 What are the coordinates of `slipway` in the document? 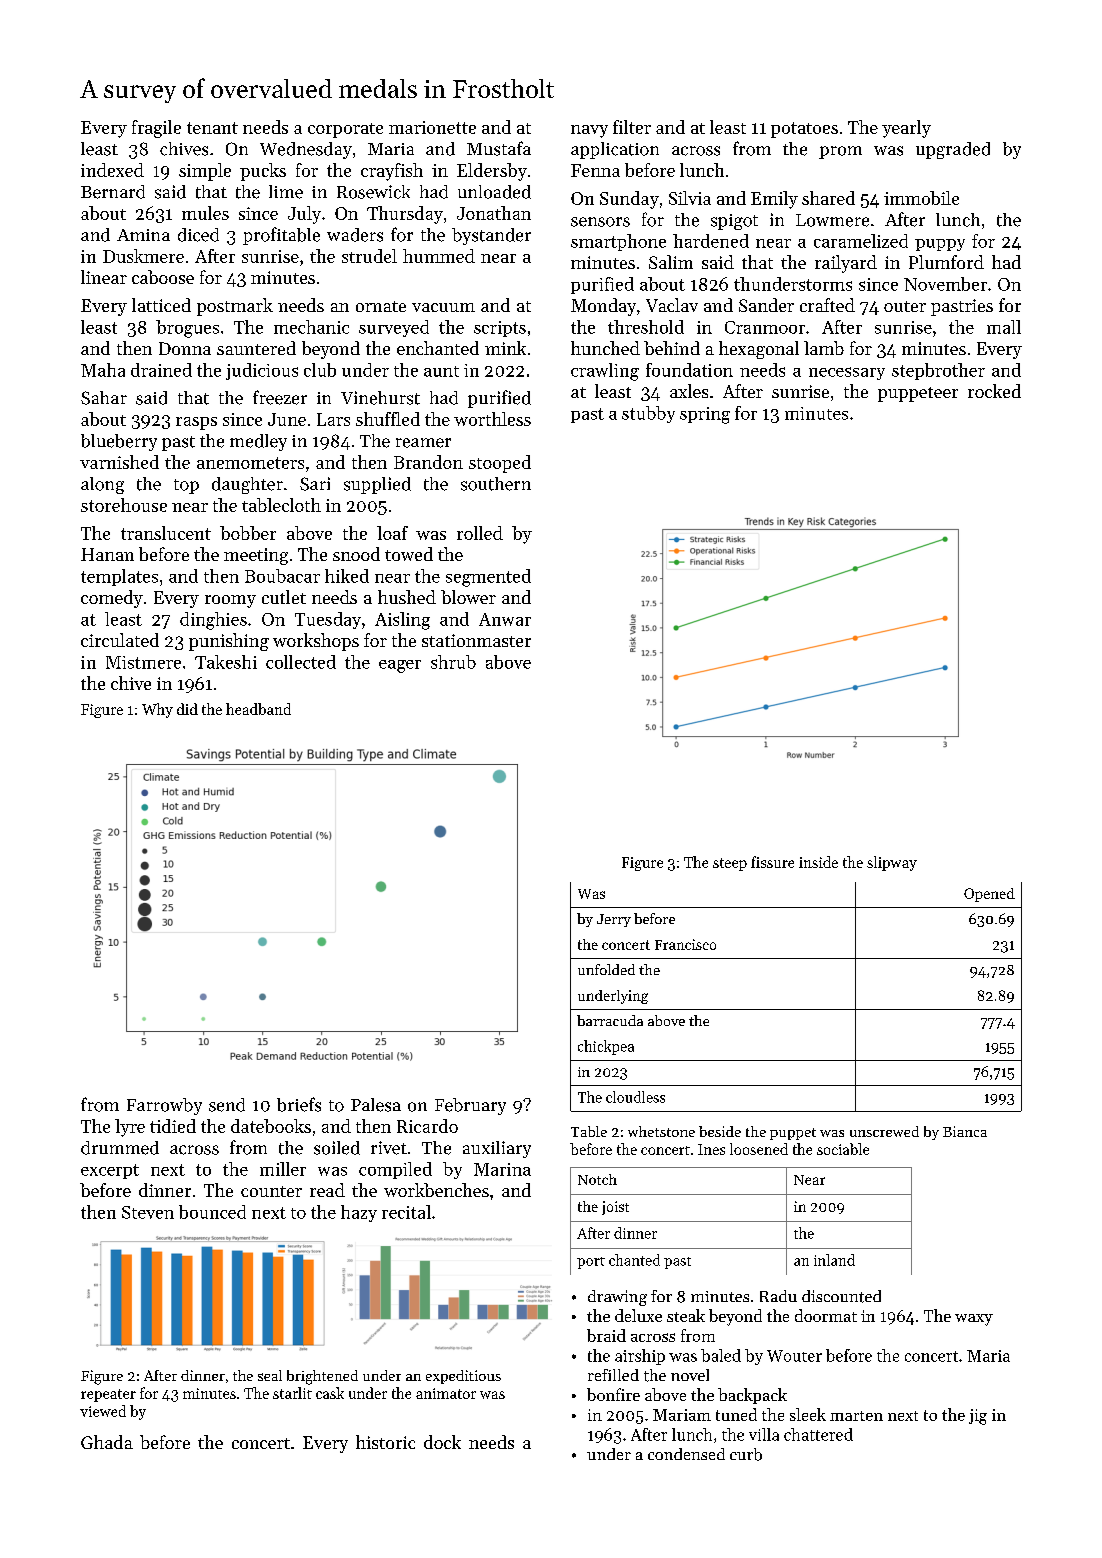 It's located at (892, 863).
